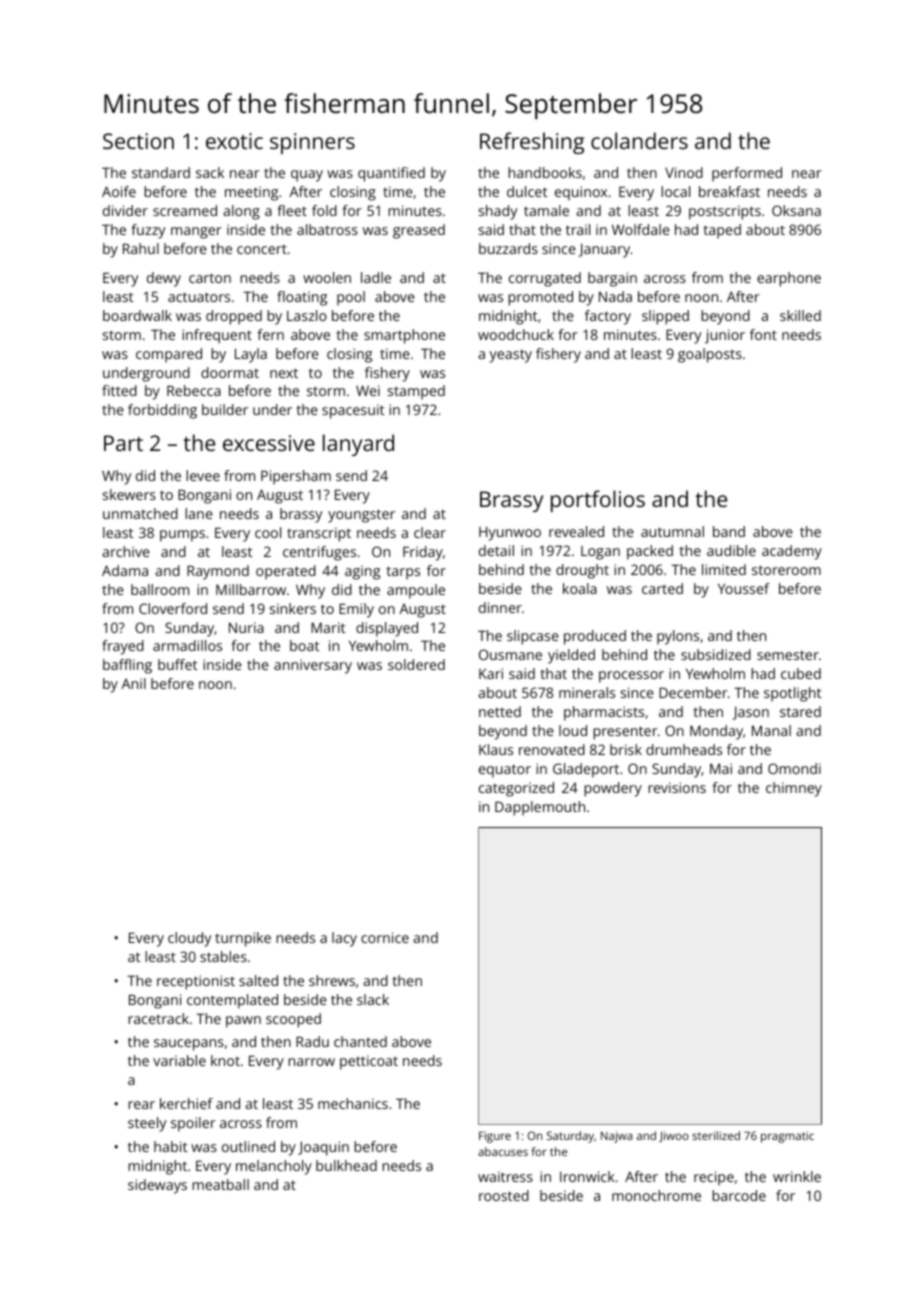 This page has height=1308, width=924. Describe the element at coordinates (763, 334) in the page. I see `font` at that location.
